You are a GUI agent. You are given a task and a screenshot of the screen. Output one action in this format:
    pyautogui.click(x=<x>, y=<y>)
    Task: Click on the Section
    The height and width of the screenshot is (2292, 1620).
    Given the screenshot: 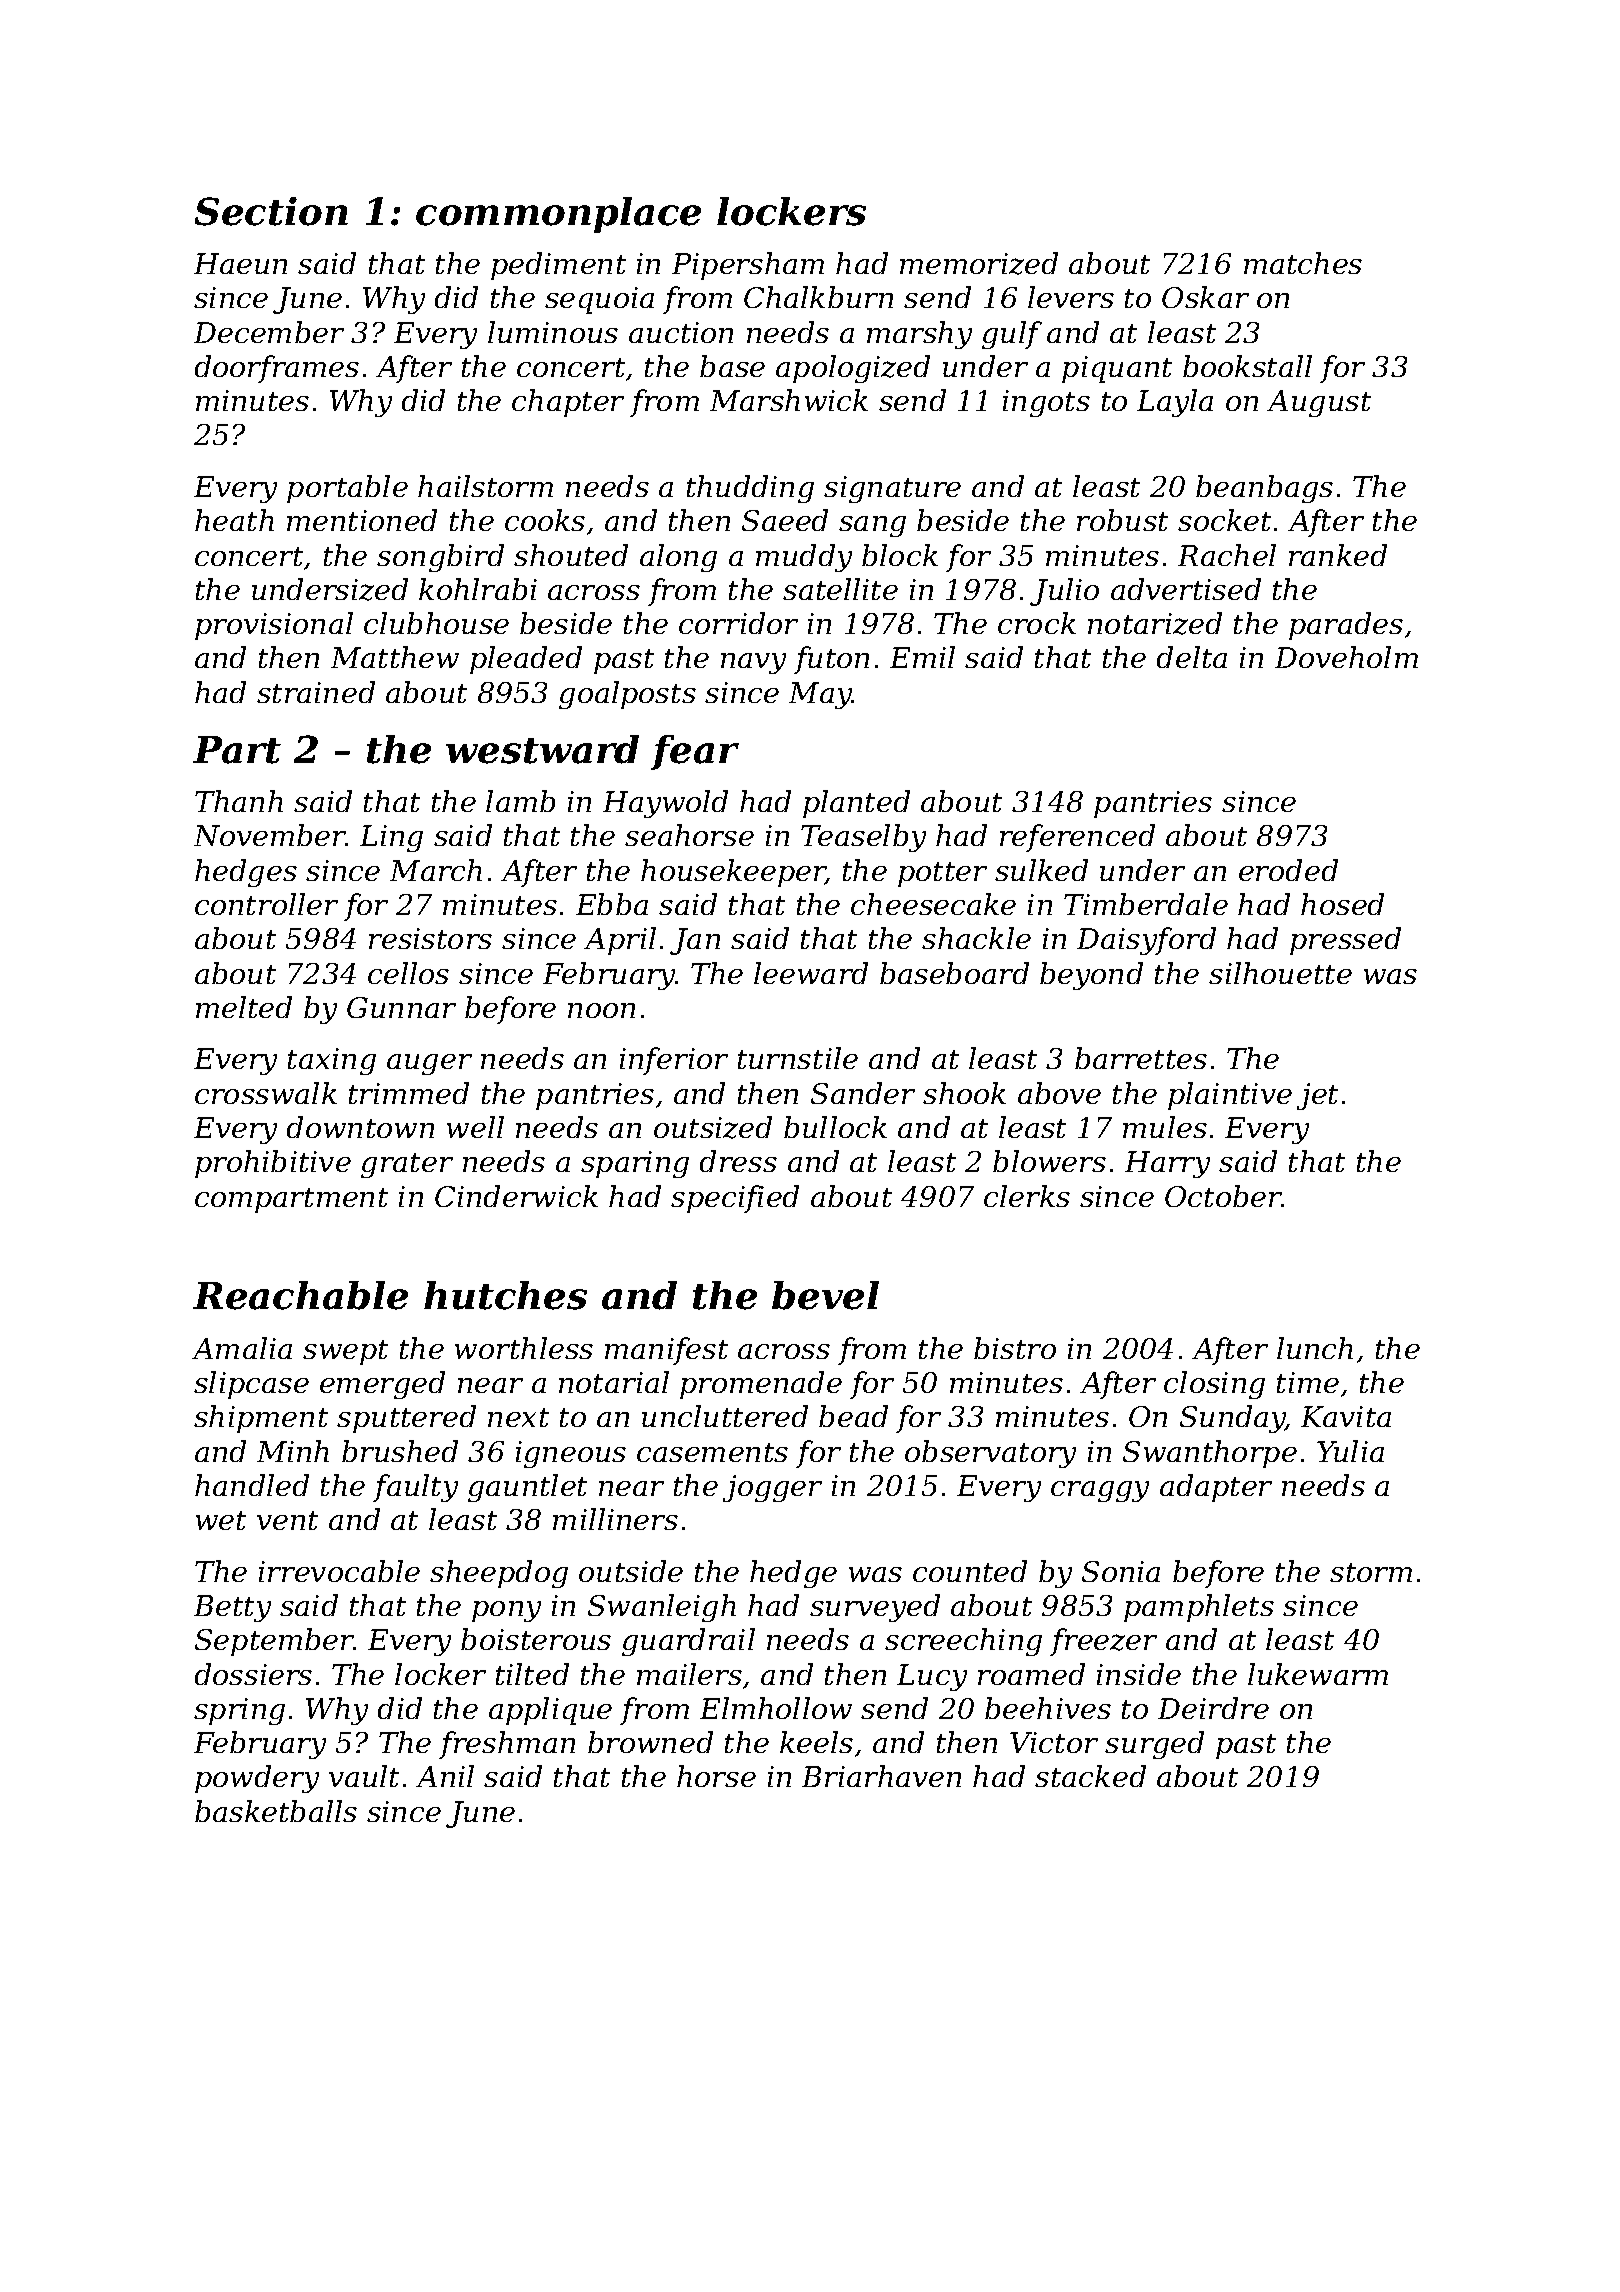 What is the action you would take?
    pyautogui.click(x=271, y=211)
